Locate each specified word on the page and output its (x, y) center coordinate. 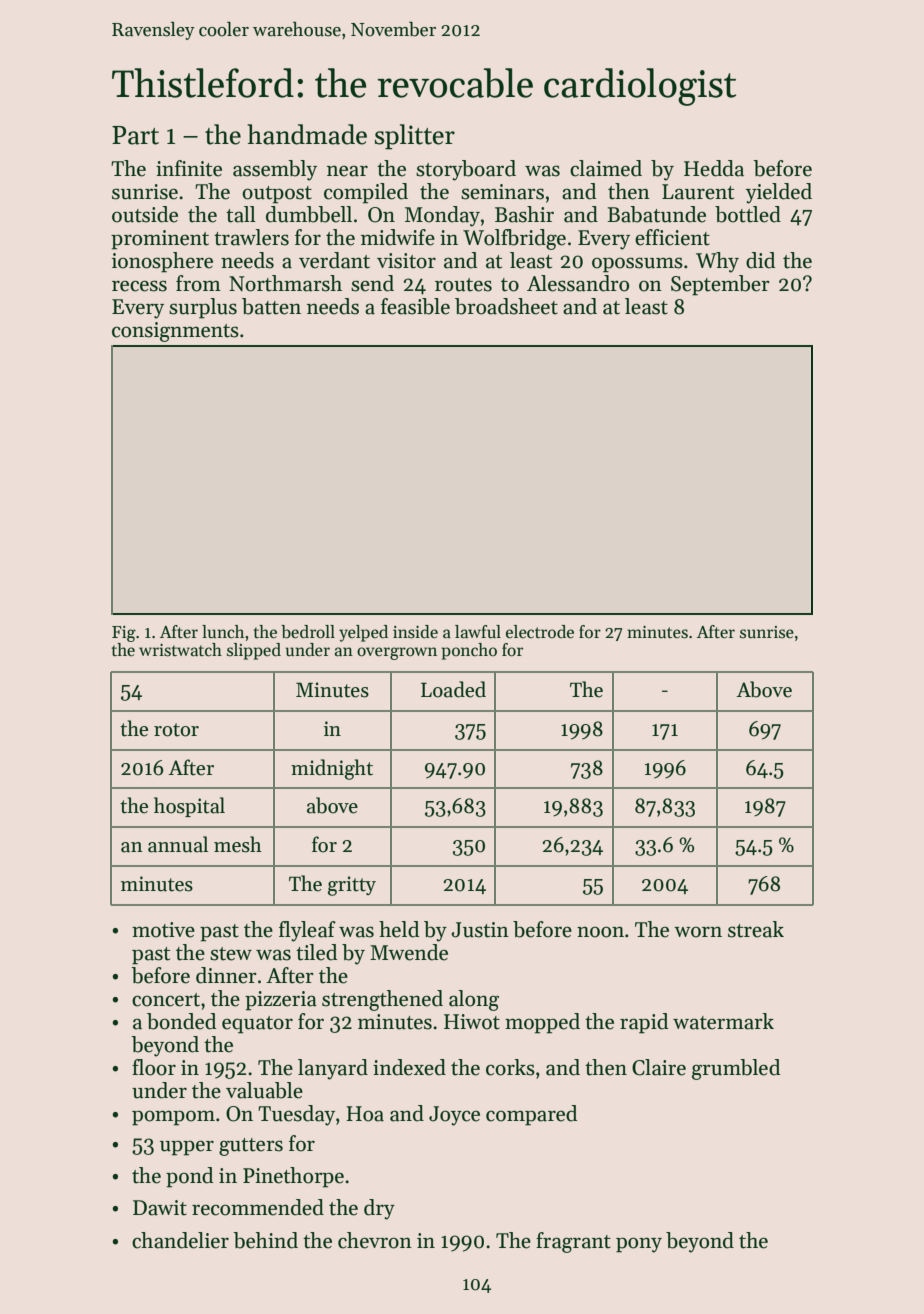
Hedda (714, 168)
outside (145, 214)
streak (756, 929)
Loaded (453, 689)
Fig (124, 634)
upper (187, 1148)
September (720, 285)
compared (531, 1115)
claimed (606, 168)
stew (231, 954)
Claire (659, 1067)
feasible (415, 306)
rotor (176, 730)
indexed (409, 1067)
